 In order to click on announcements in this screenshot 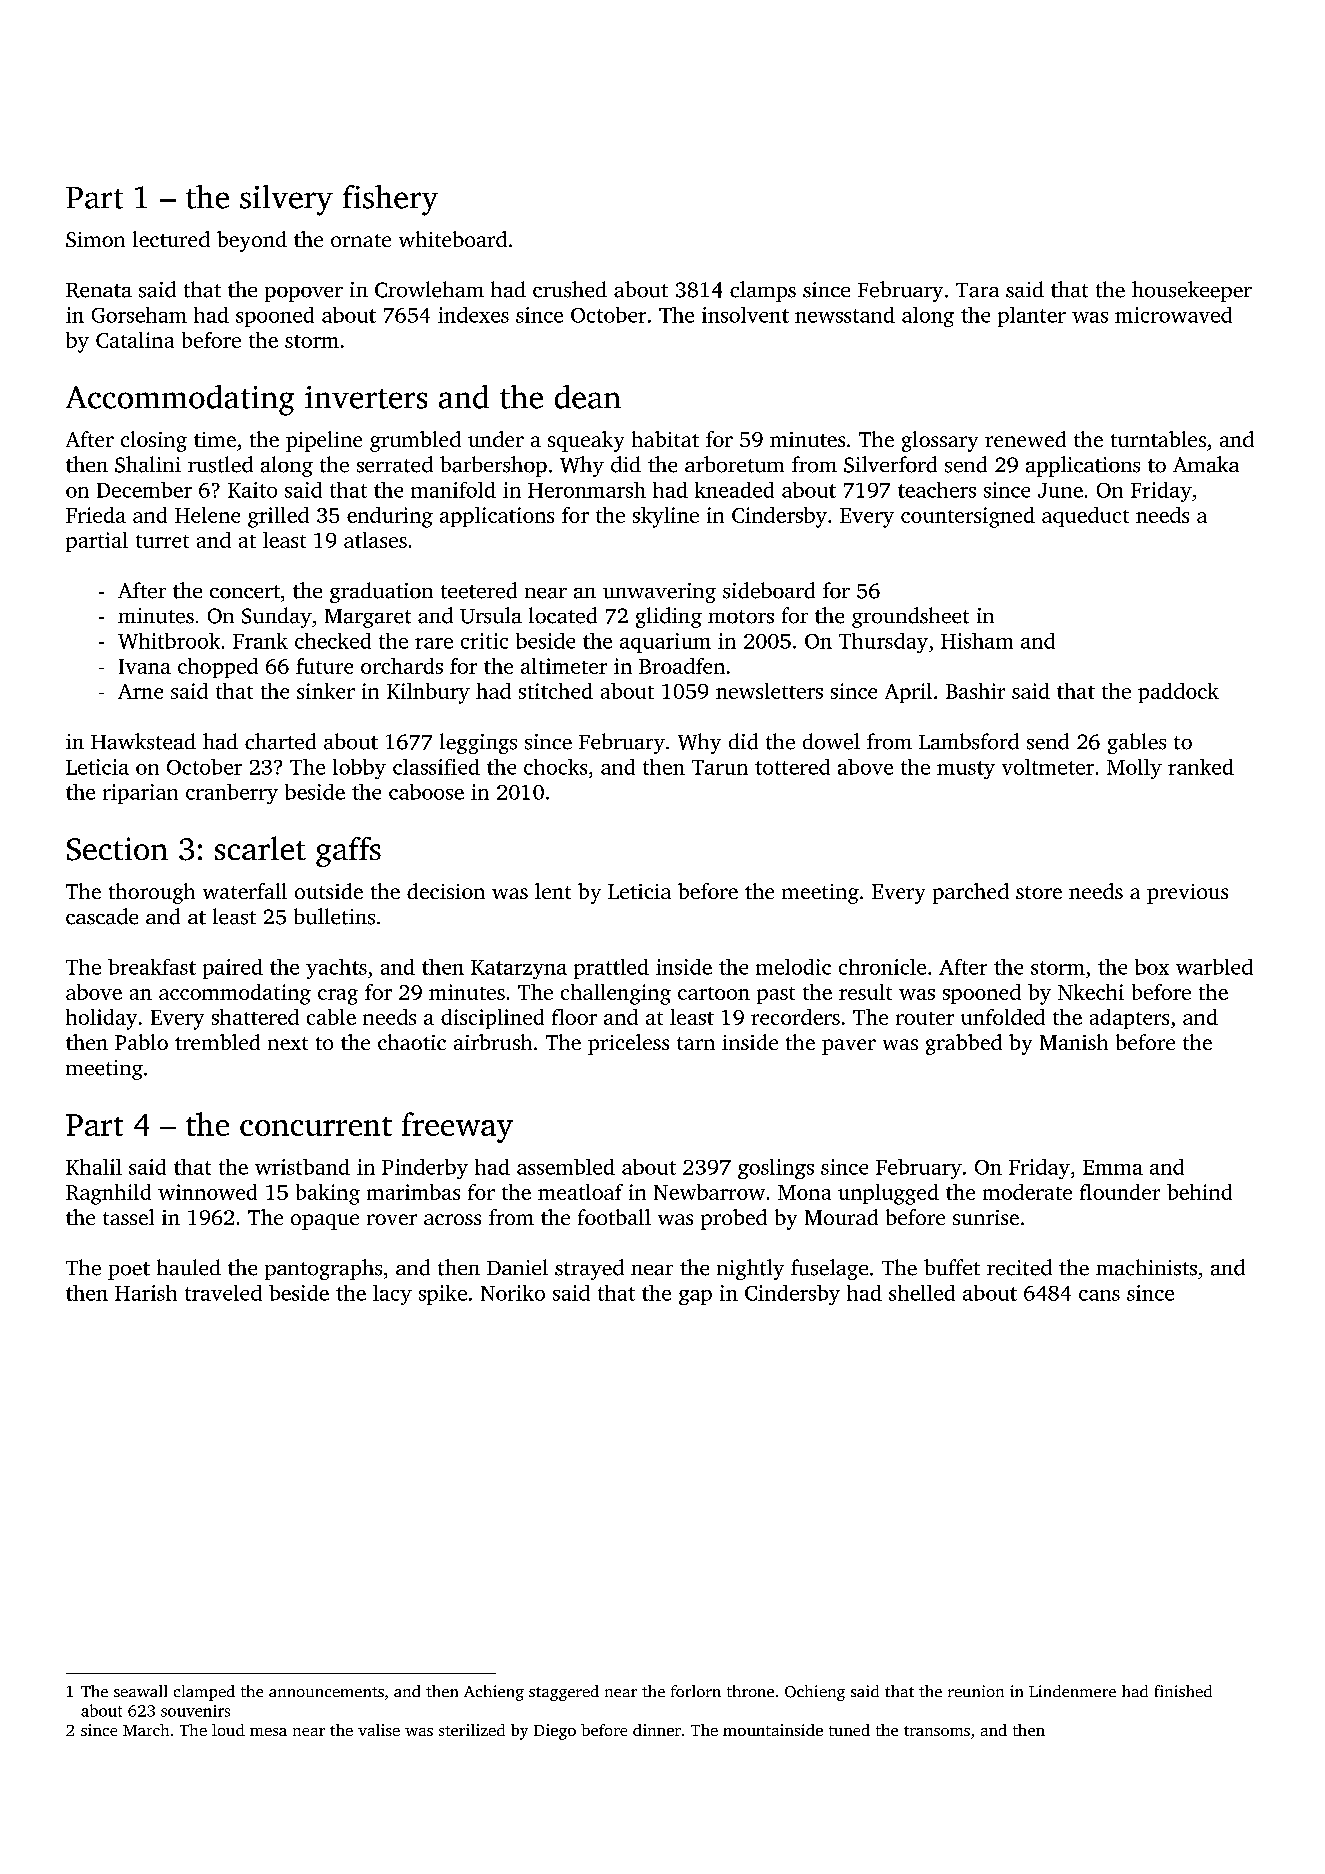, I will do `click(326, 1692)`.
